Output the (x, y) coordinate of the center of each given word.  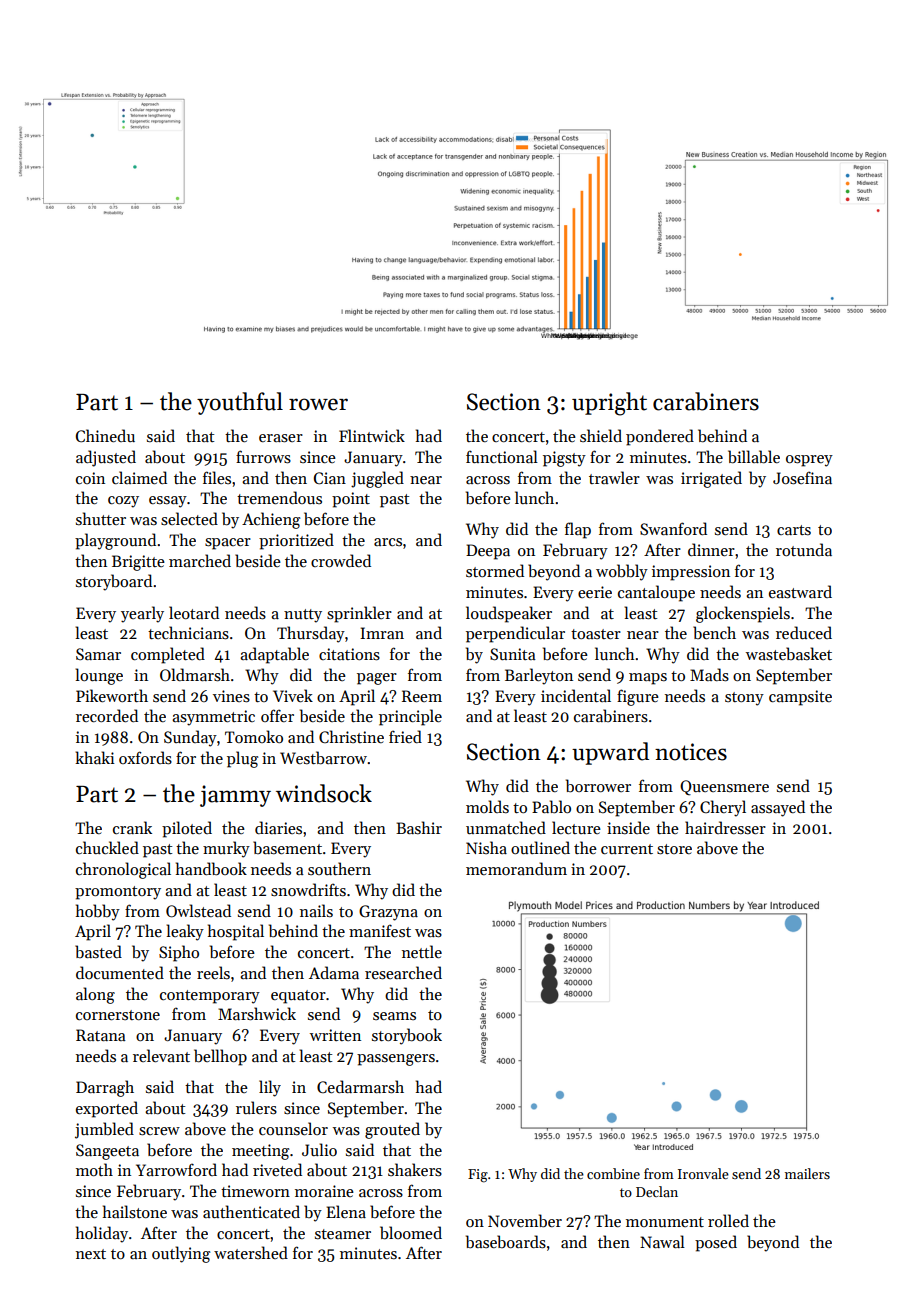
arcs (388, 542)
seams (394, 1016)
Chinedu (105, 436)
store (674, 849)
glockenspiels (743, 614)
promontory (118, 893)
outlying (181, 1254)
